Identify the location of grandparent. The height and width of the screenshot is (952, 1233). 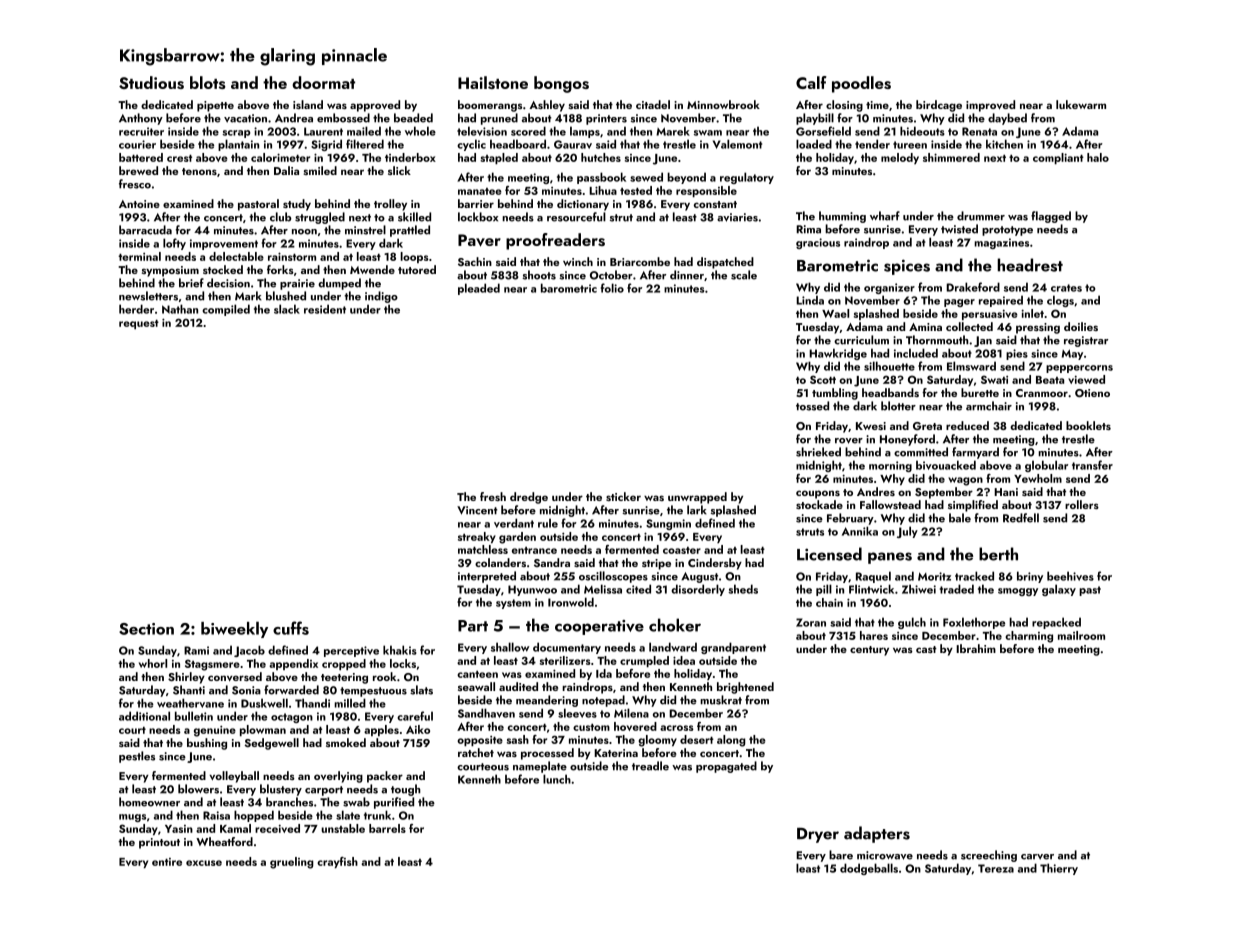
(733, 648).
